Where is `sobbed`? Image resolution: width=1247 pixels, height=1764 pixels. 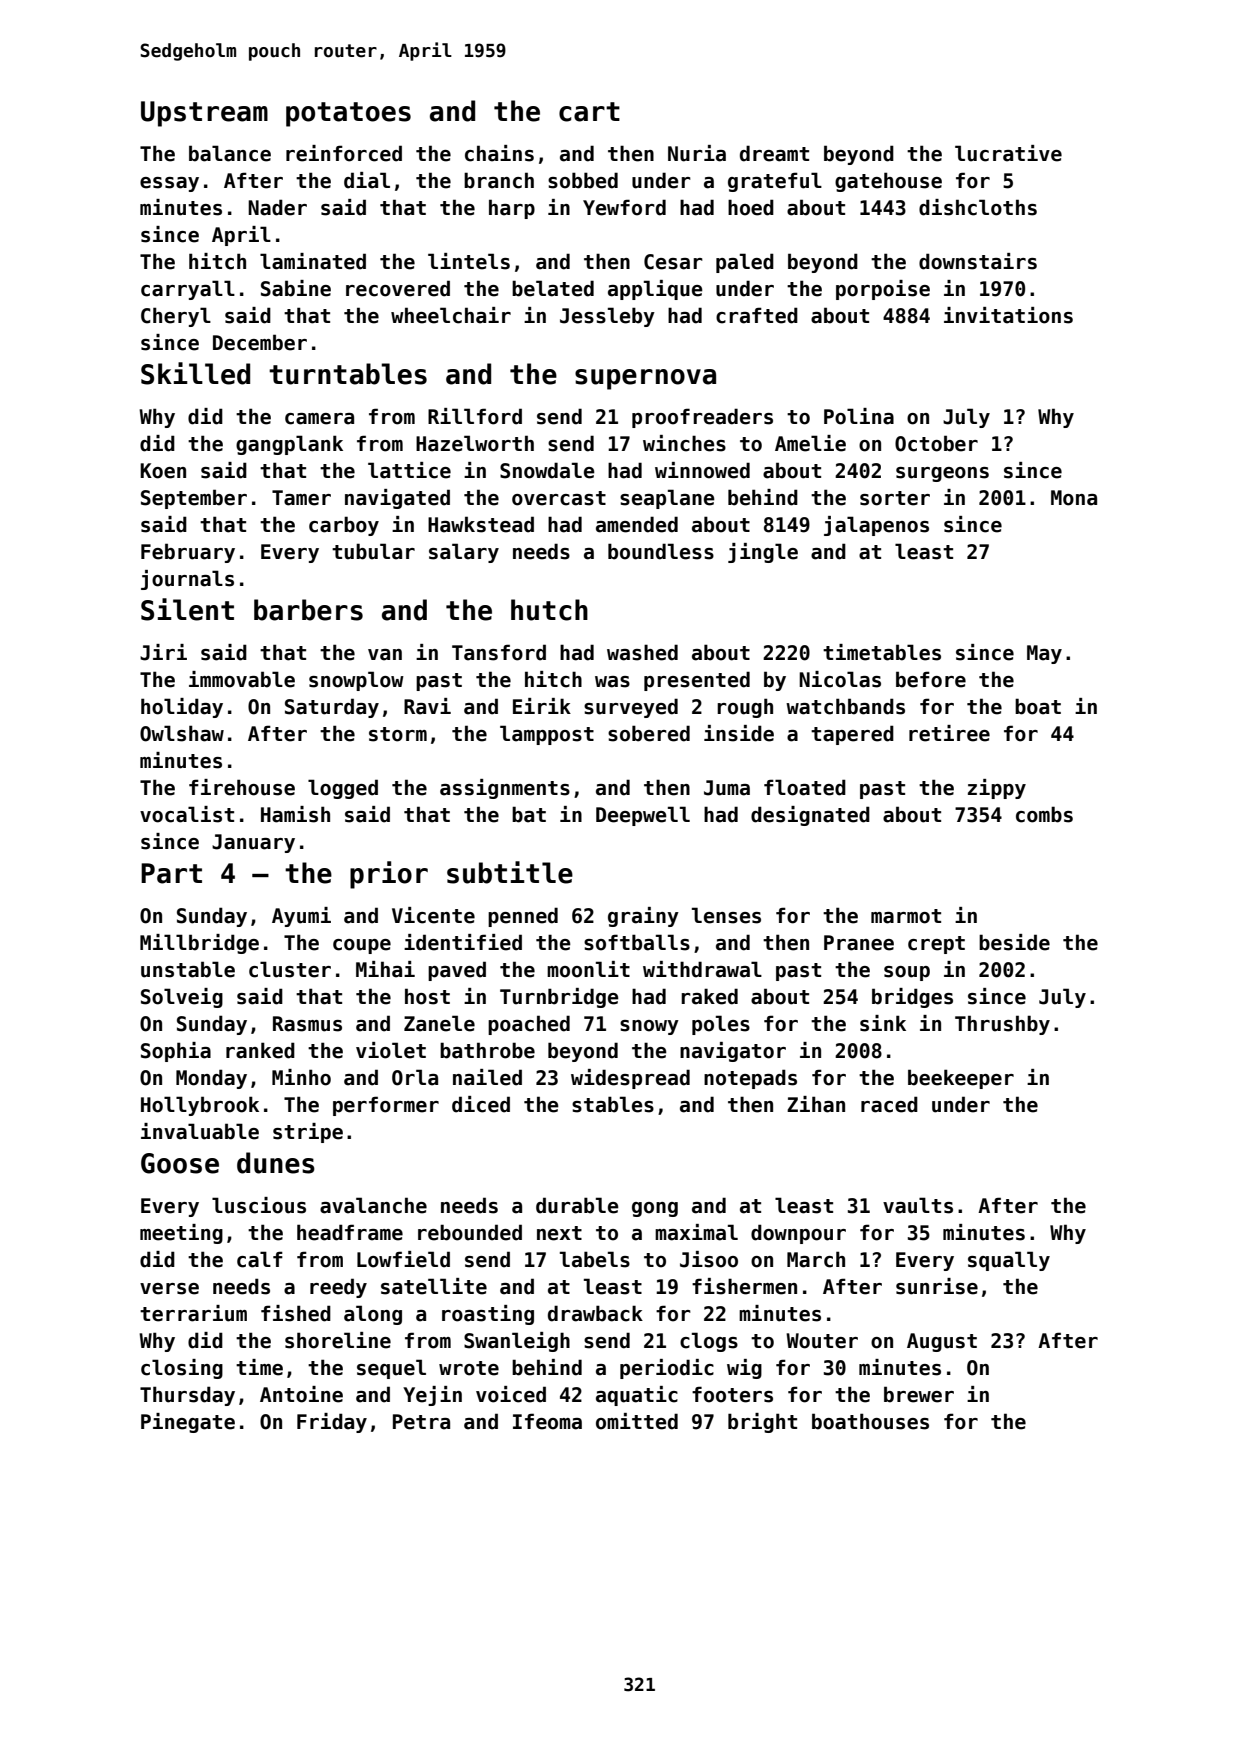 sobbed is located at coordinates (583, 180).
